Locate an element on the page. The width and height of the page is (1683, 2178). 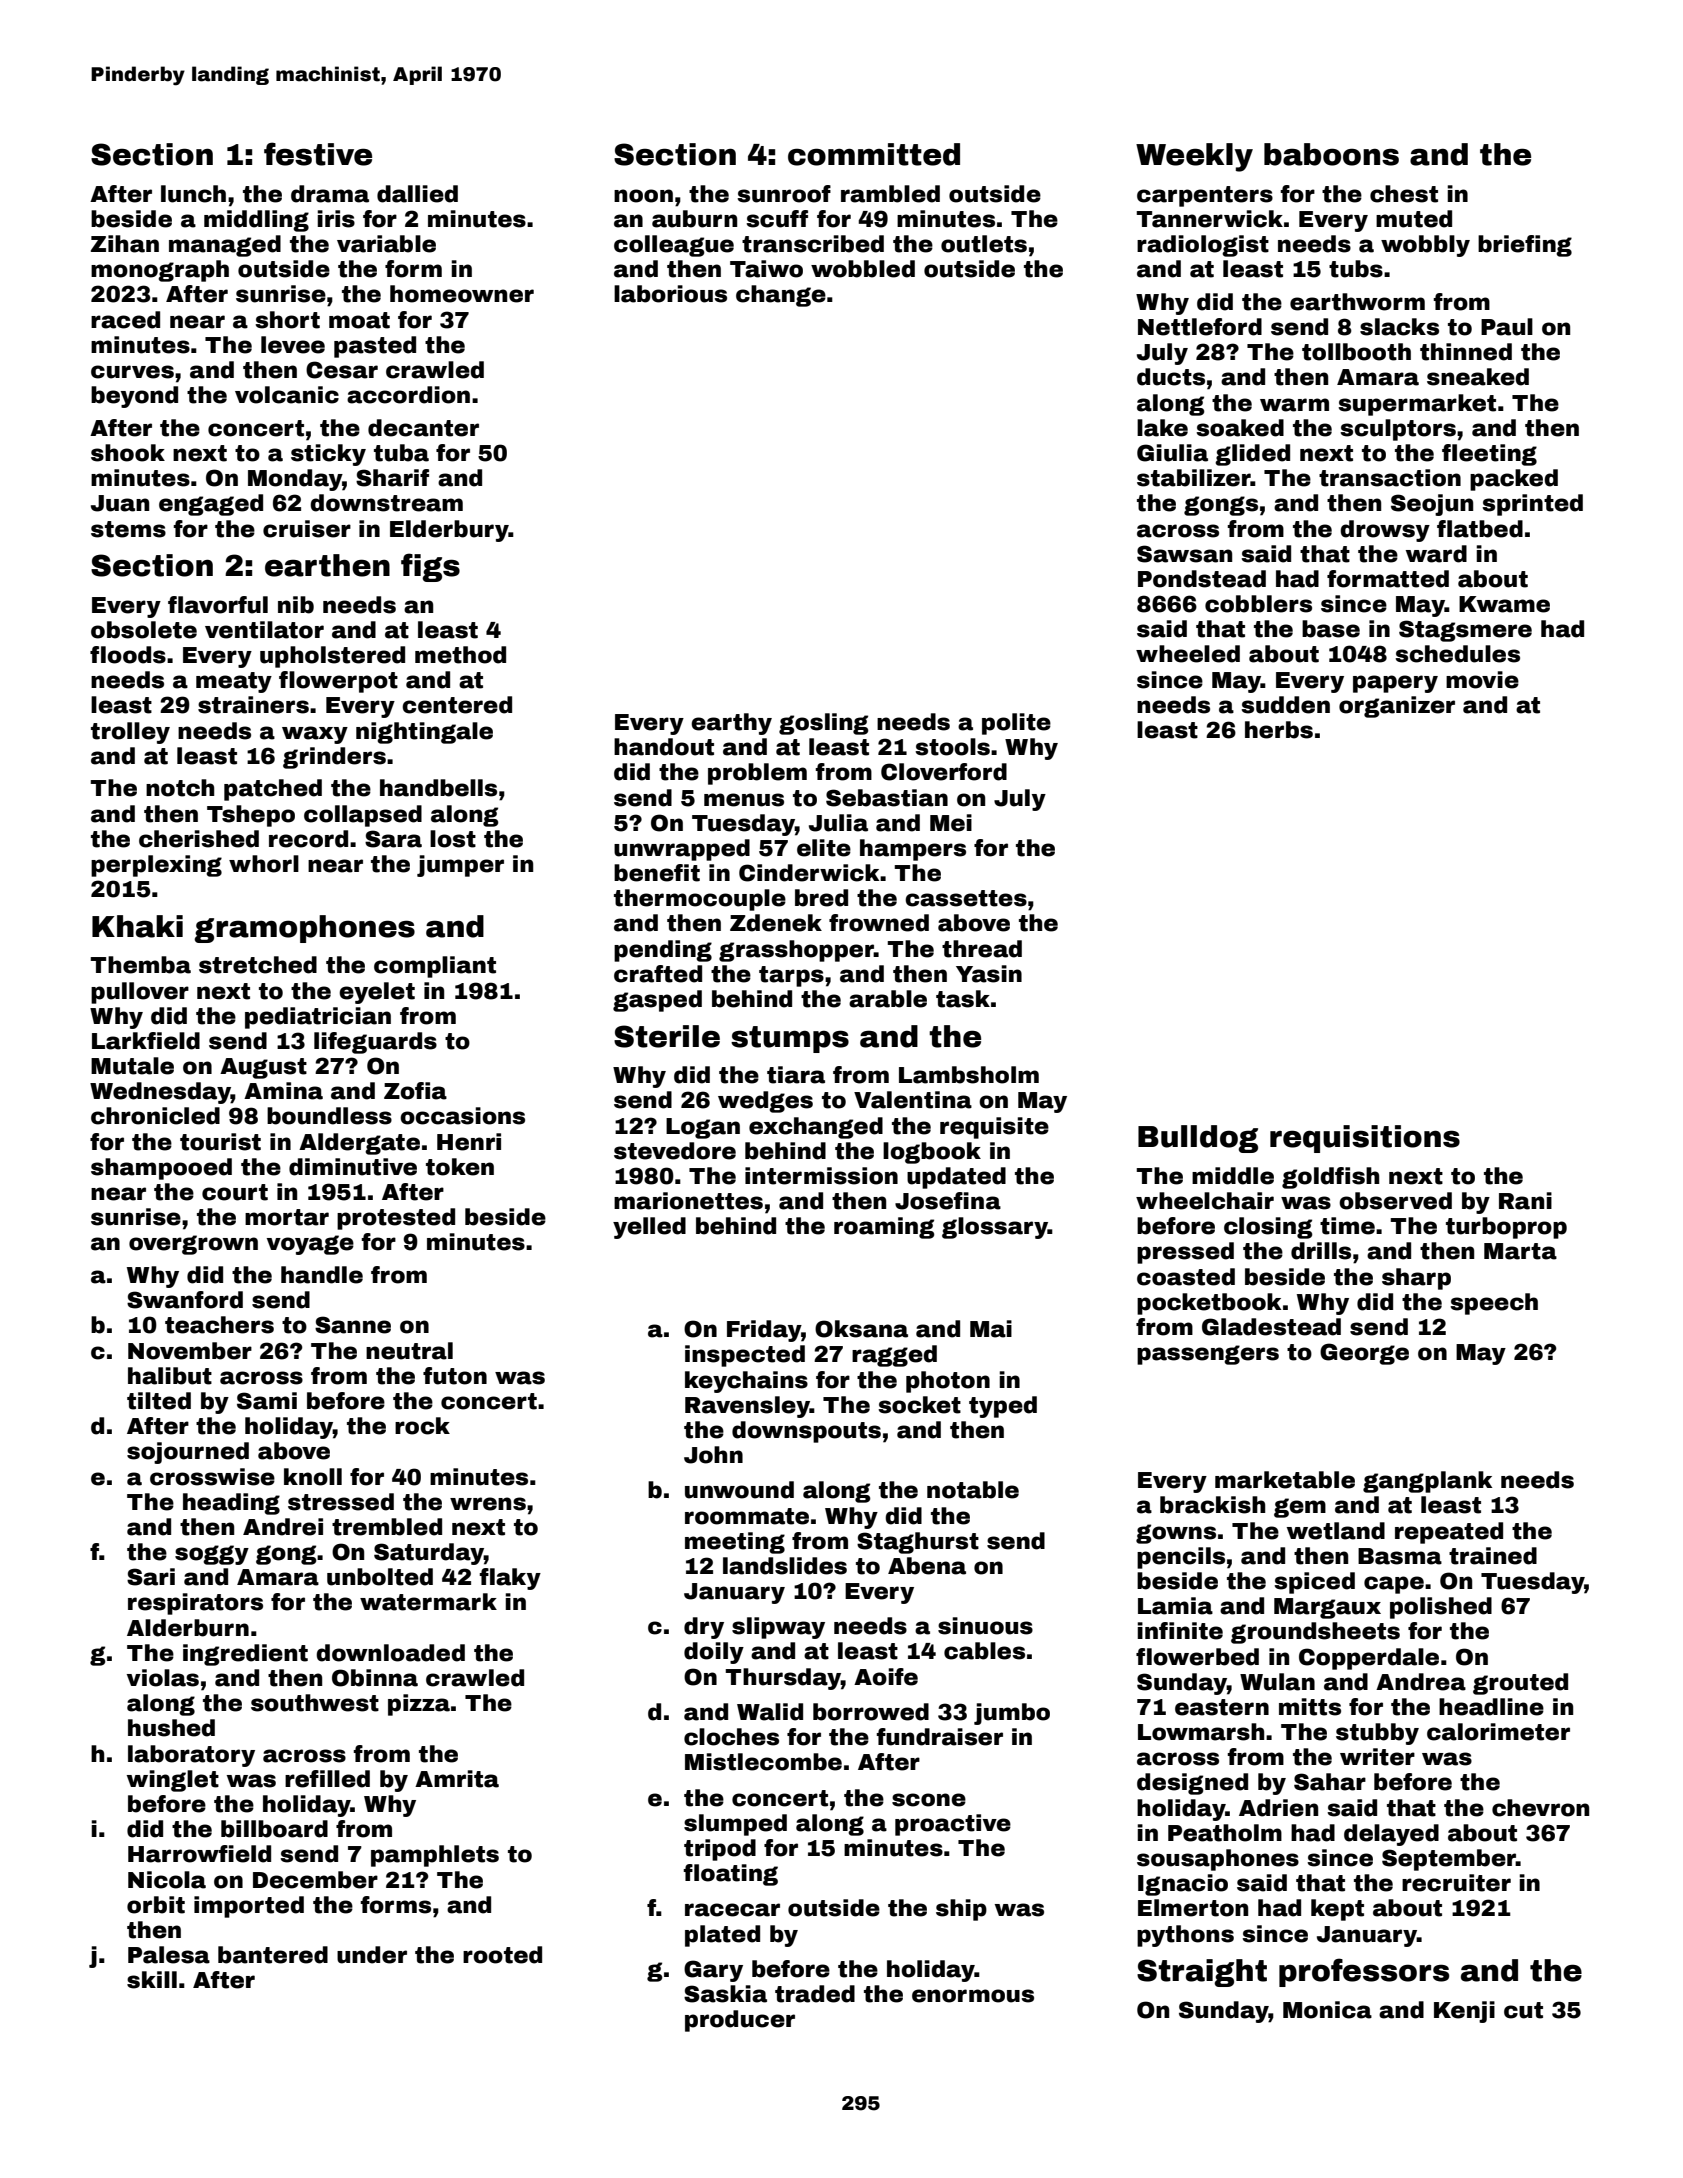
roaming is located at coordinates (884, 1228).
